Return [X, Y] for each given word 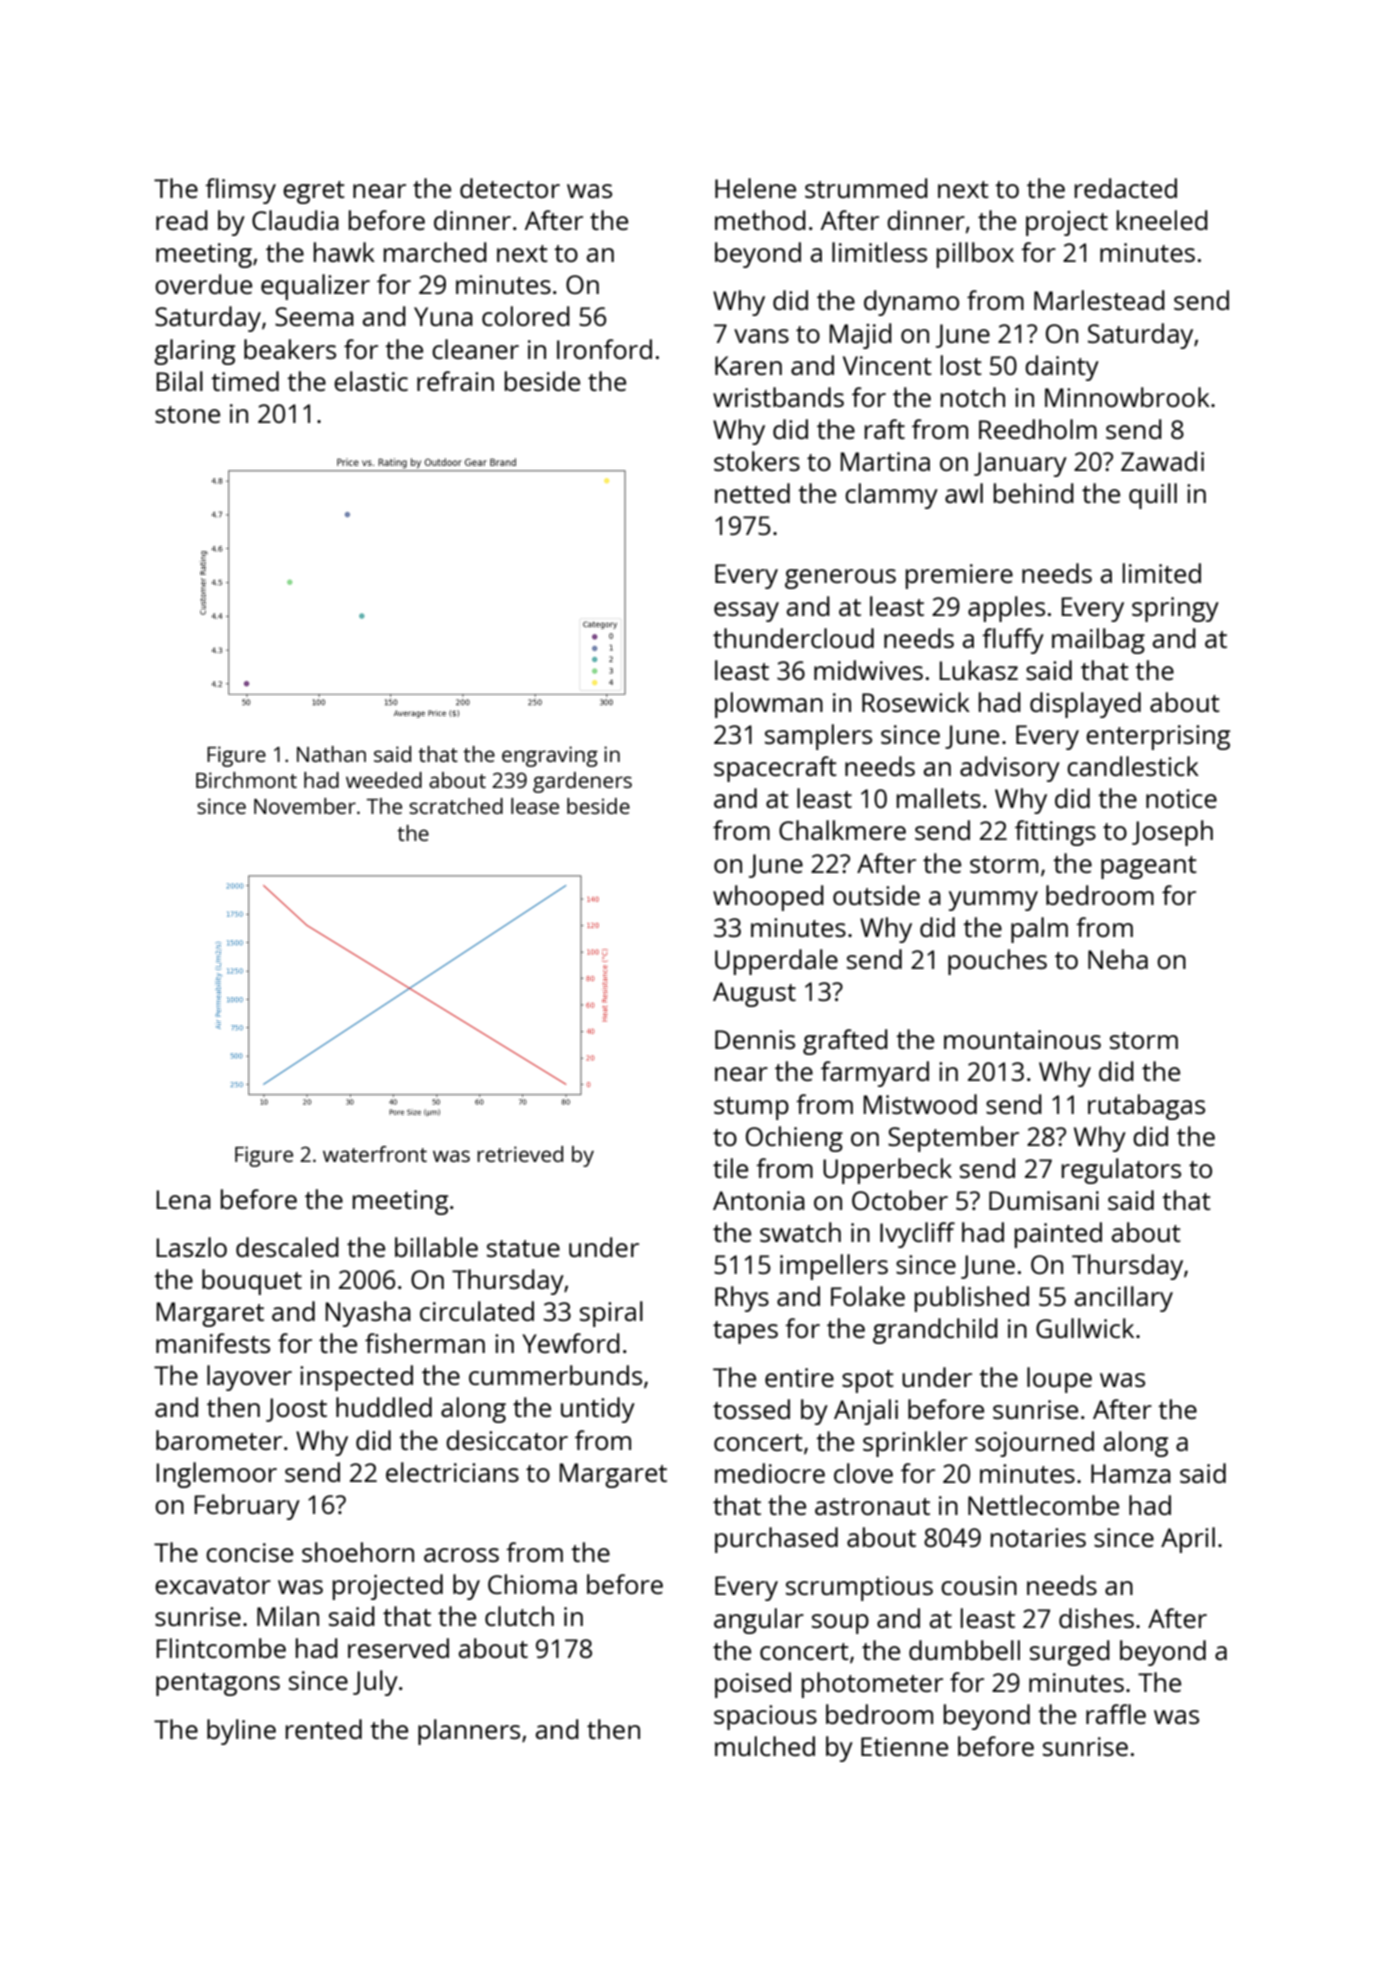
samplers [818, 737]
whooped [768, 898]
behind [1034, 493]
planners [469, 1732]
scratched [456, 806]
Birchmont [246, 780]
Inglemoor [216, 1475]
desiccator [507, 1440]
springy [1175, 609]
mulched [765, 1746]
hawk [344, 252]
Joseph [1172, 833]
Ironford [604, 349]
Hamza [1131, 1473]
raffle [1116, 1714]
